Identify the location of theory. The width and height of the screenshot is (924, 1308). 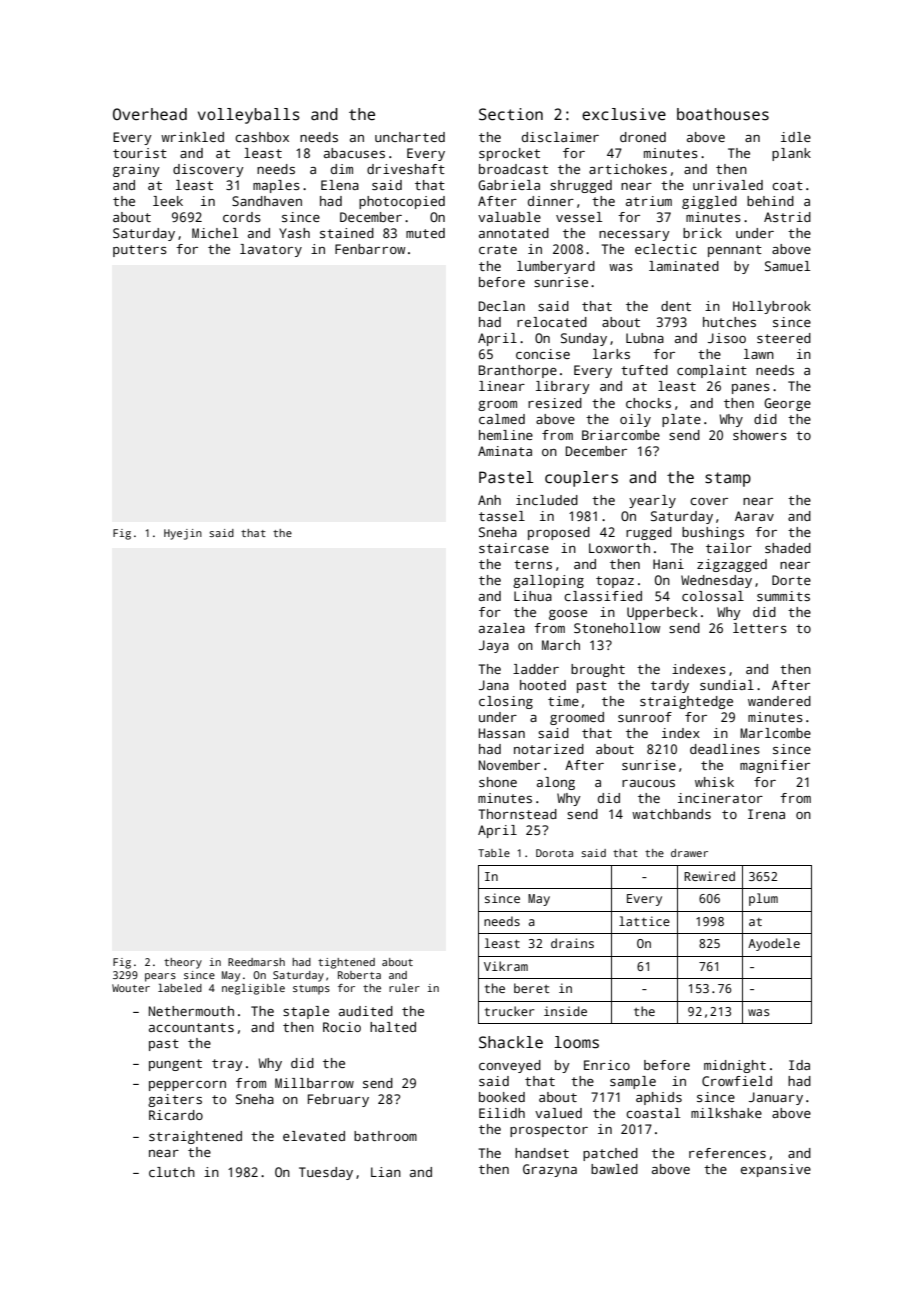
(183, 963).
